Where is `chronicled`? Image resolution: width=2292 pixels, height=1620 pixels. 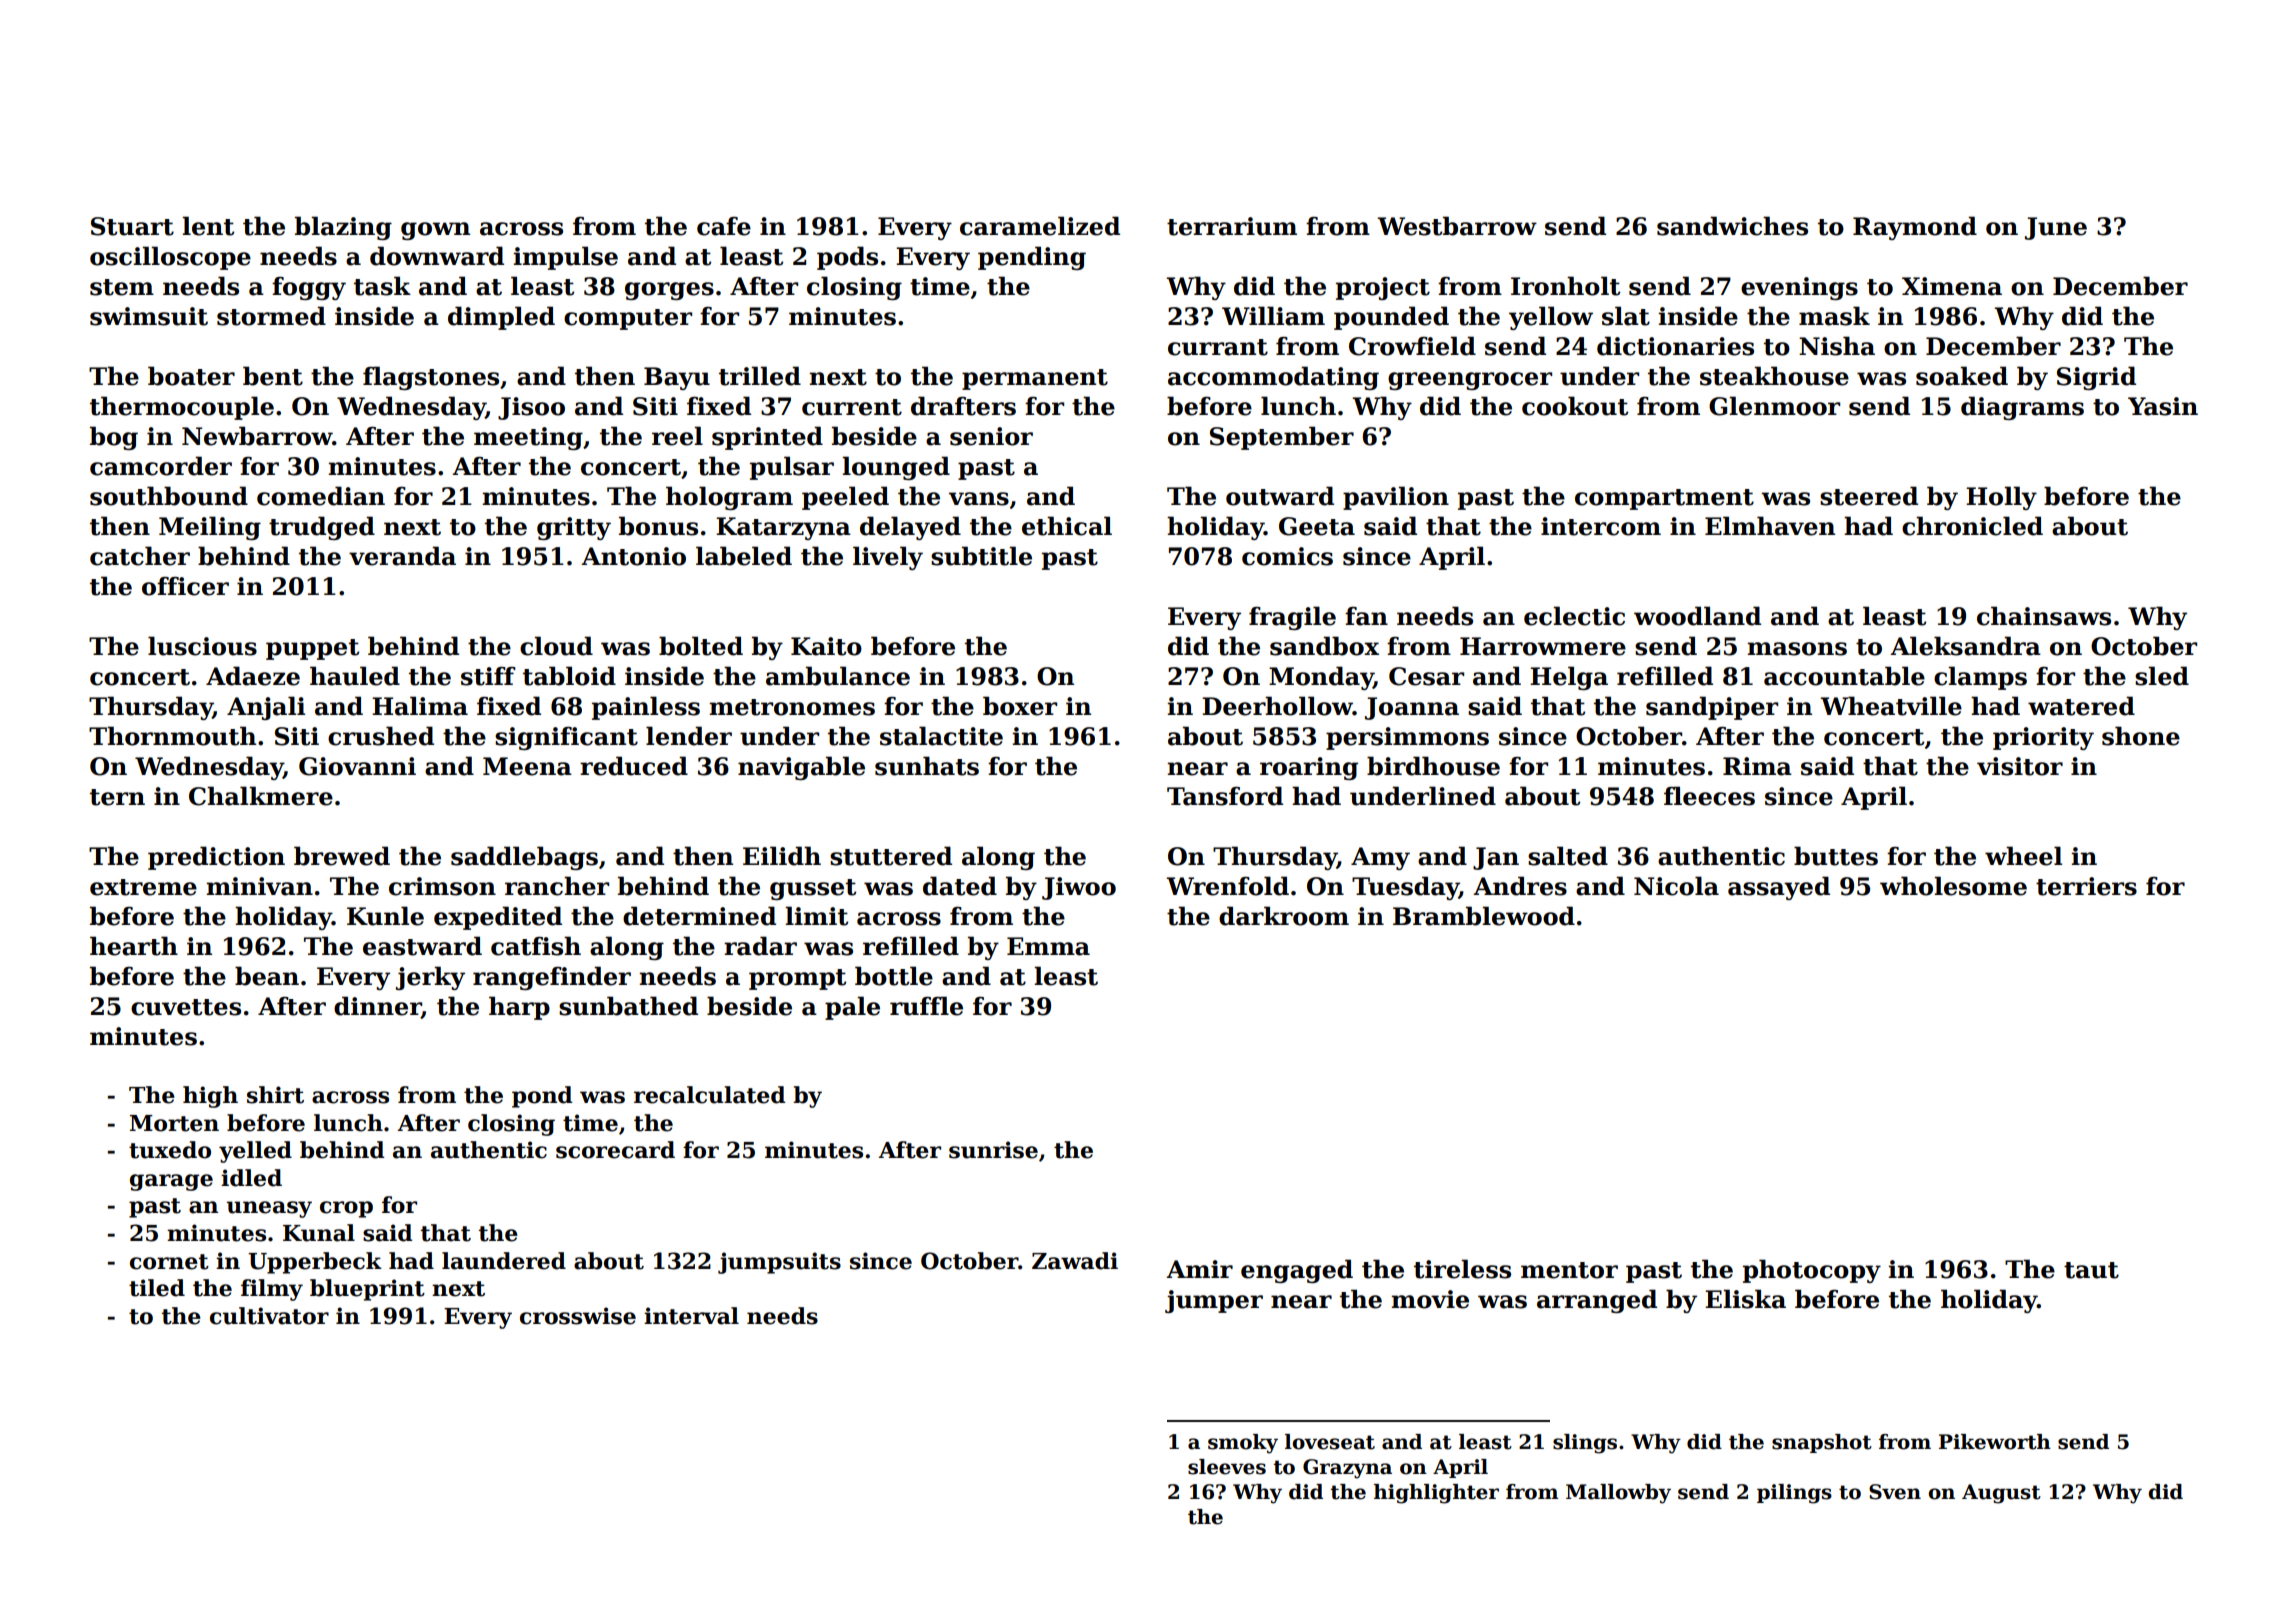
chronicled is located at coordinates (1972, 526).
